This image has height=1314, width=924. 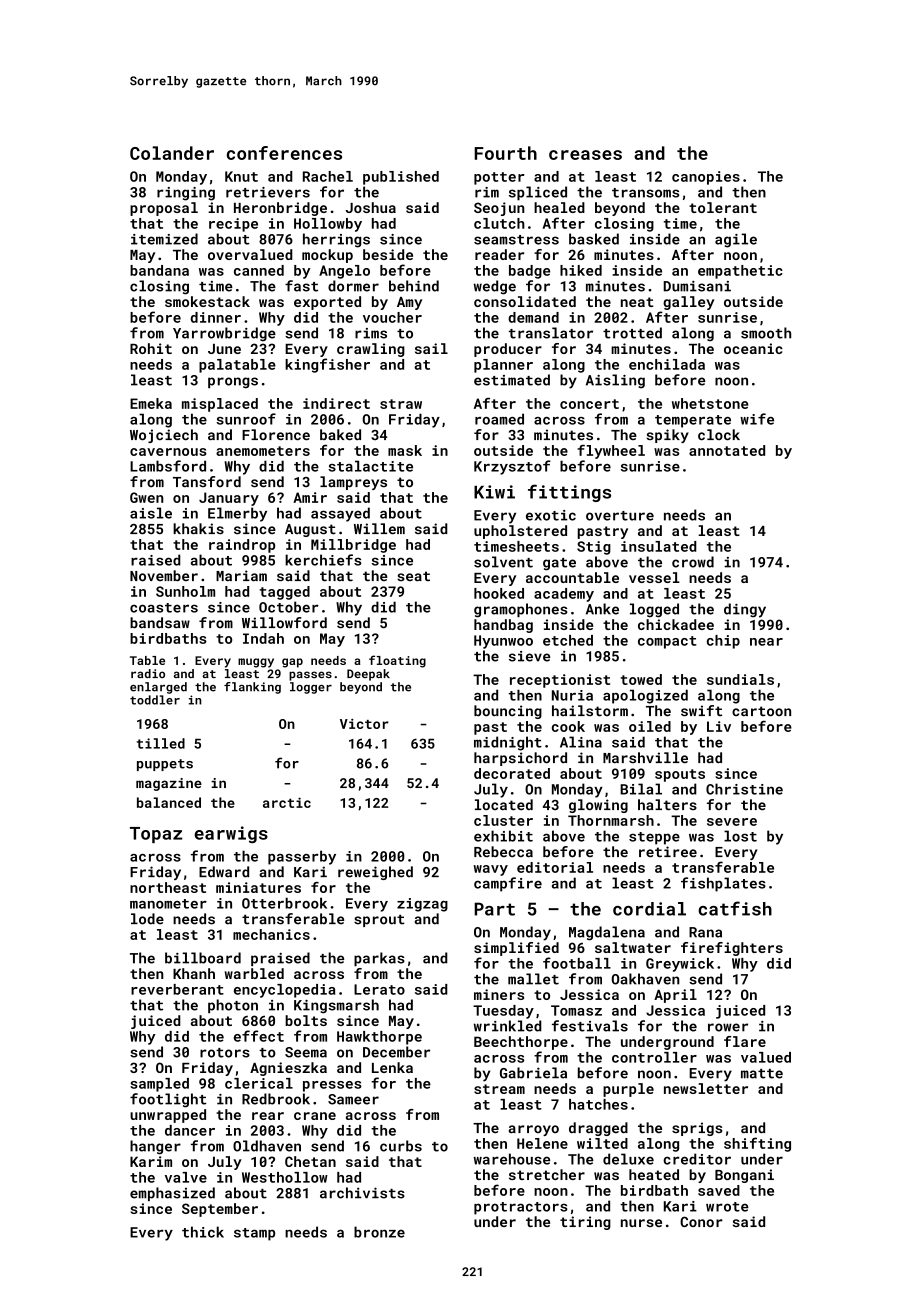 What do you see at coordinates (667, 364) in the image?
I see `enchilada` at bounding box center [667, 364].
